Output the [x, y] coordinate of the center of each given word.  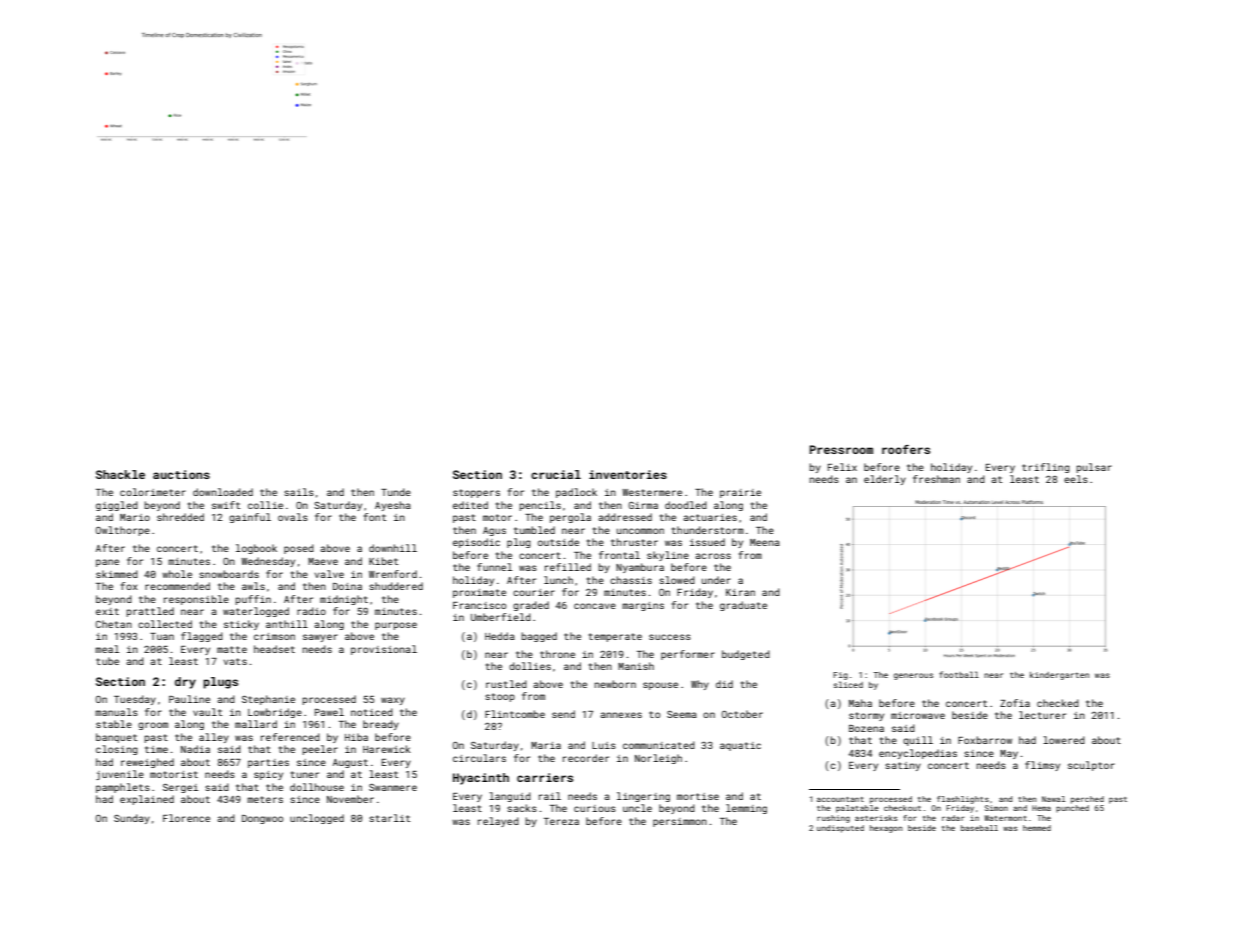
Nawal [1053, 799]
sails [299, 492]
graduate [743, 606]
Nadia [195, 749]
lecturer [1042, 715]
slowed [677, 580]
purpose [396, 626]
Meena [765, 542]
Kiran [740, 592]
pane [107, 563]
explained [147, 800]
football [959, 674]
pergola [570, 518]
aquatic [740, 746]
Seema [682, 714]
